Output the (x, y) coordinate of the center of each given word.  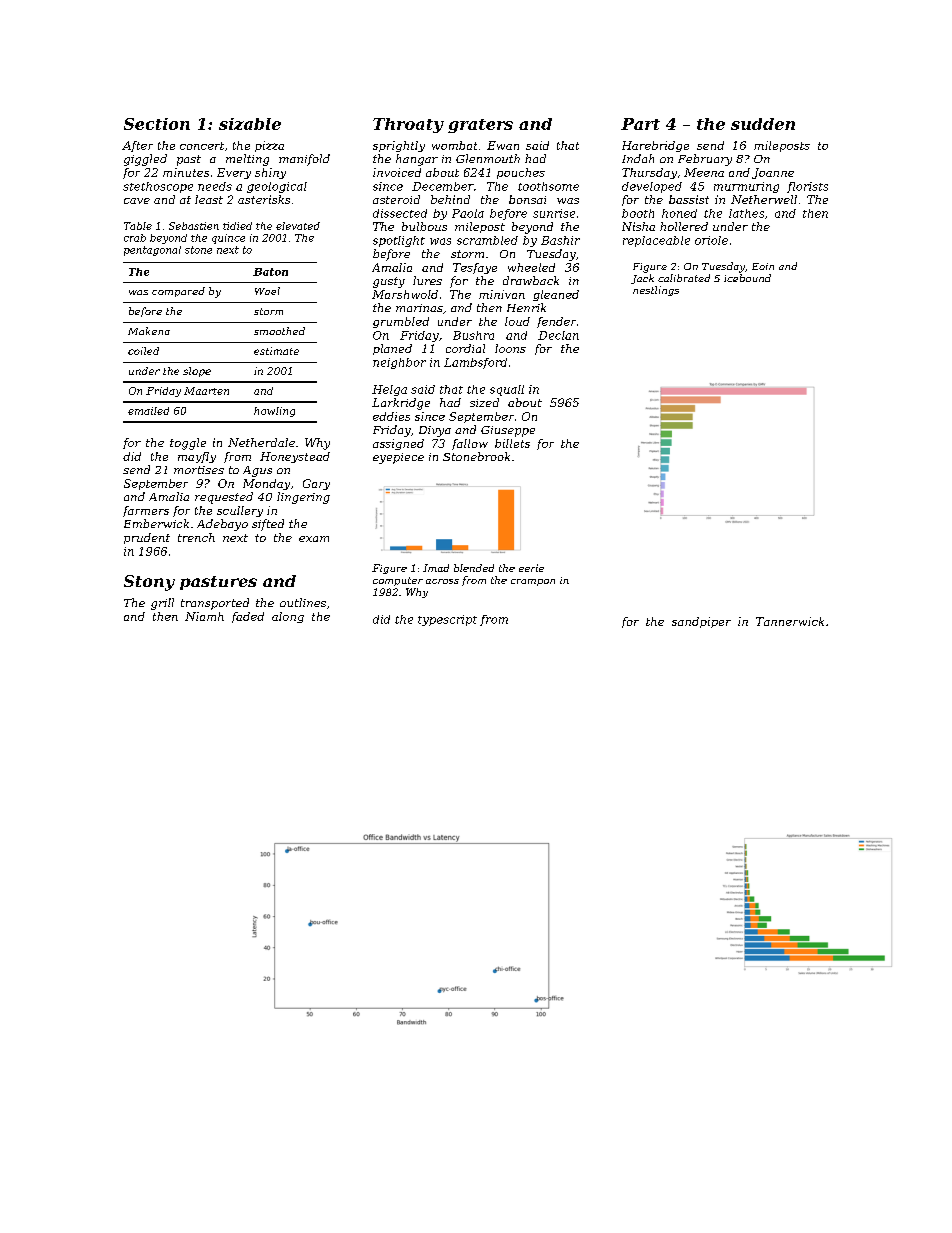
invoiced (397, 172)
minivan (502, 294)
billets (512, 443)
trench (196, 537)
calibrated (684, 278)
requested (224, 498)
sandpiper (701, 622)
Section (157, 124)
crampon (533, 582)
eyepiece (398, 458)
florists (807, 187)
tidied (237, 226)
